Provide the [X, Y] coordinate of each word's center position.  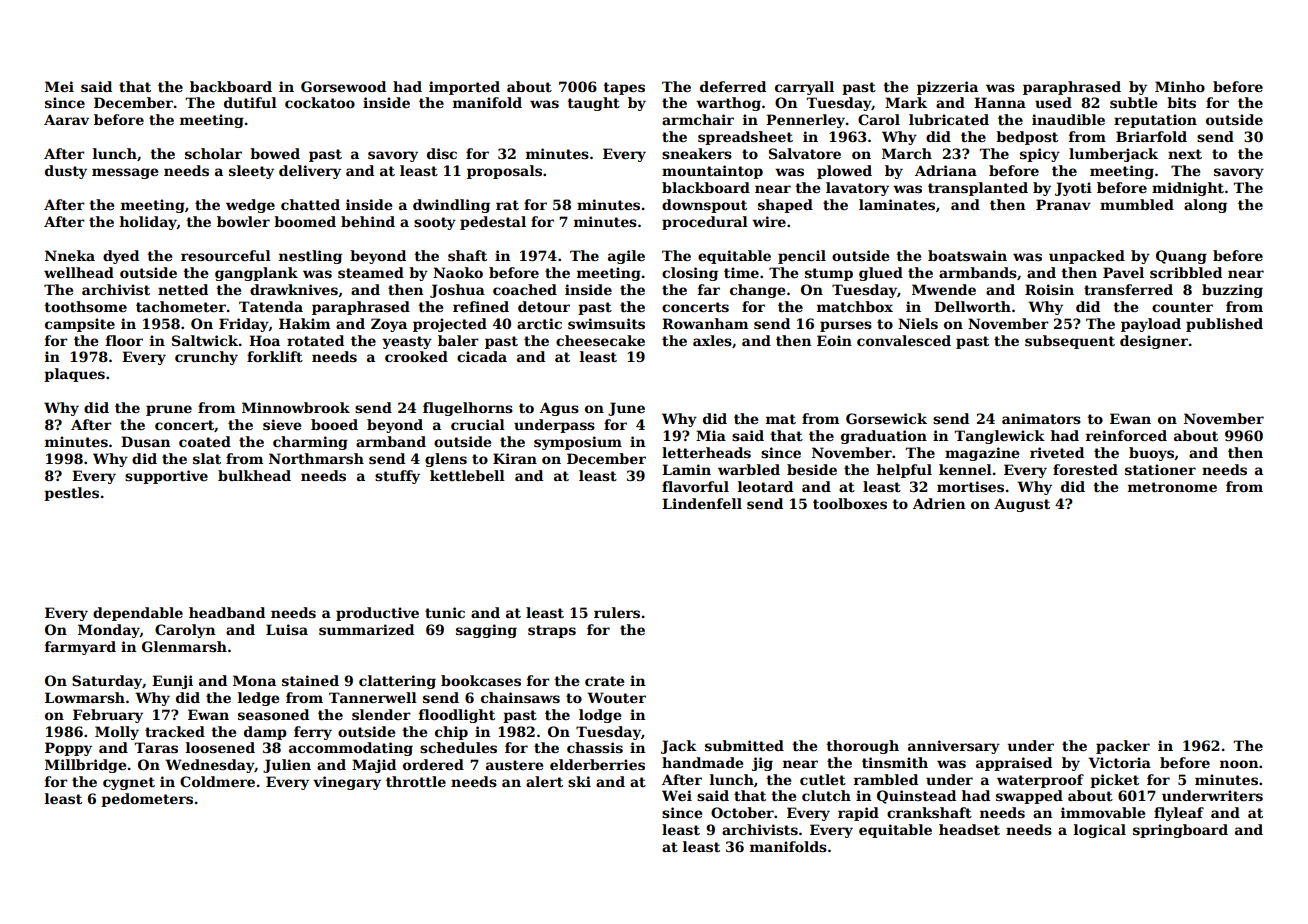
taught [593, 104]
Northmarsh [316, 458]
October [742, 812]
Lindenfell [702, 503]
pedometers [147, 800]
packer [1123, 747]
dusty [66, 172]
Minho [1180, 86]
